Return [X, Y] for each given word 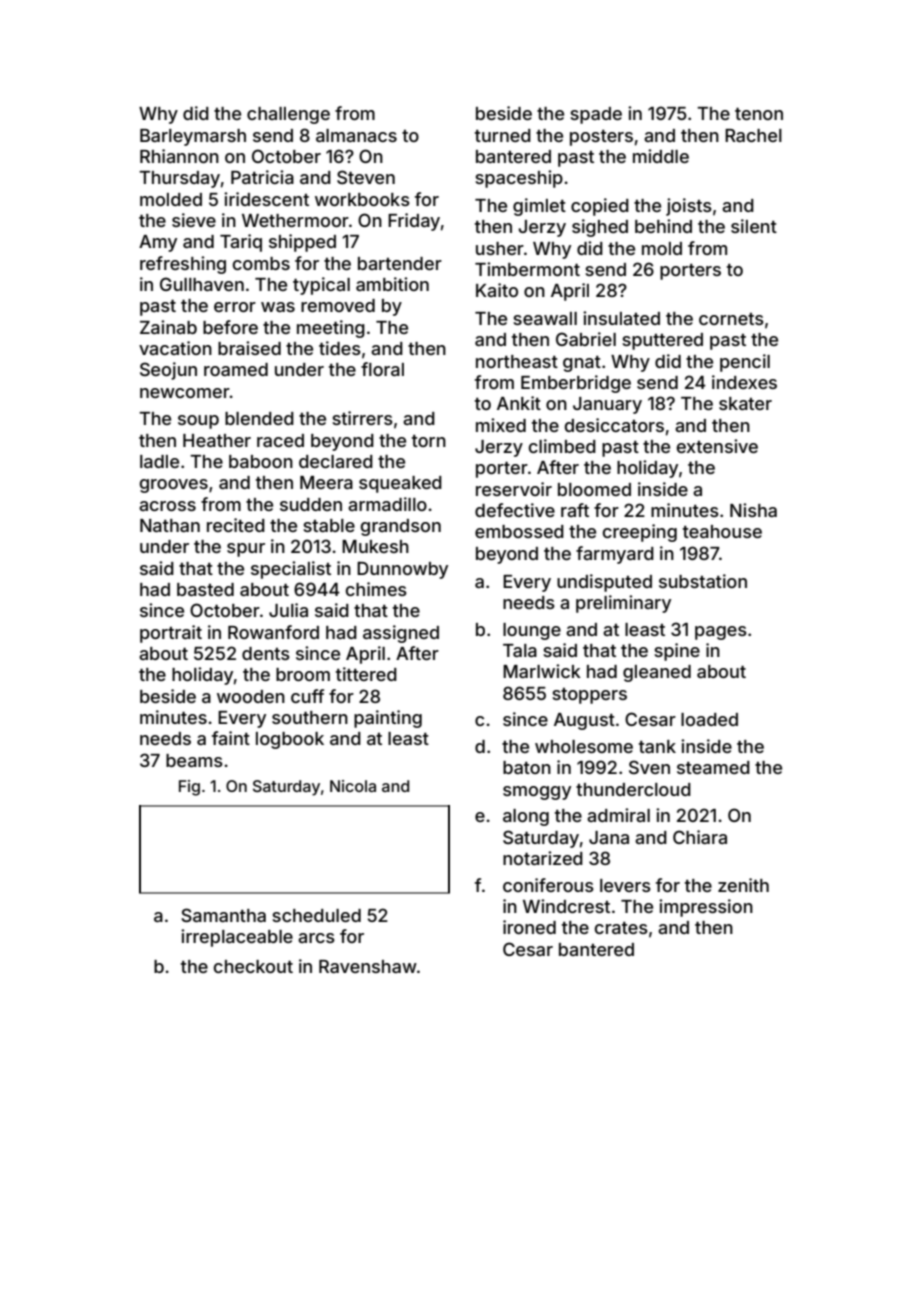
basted [205, 589]
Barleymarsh [193, 137]
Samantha [223, 915]
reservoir [514, 489]
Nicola [353, 786]
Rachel [753, 135]
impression [706, 908]
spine [677, 652]
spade [596, 115]
